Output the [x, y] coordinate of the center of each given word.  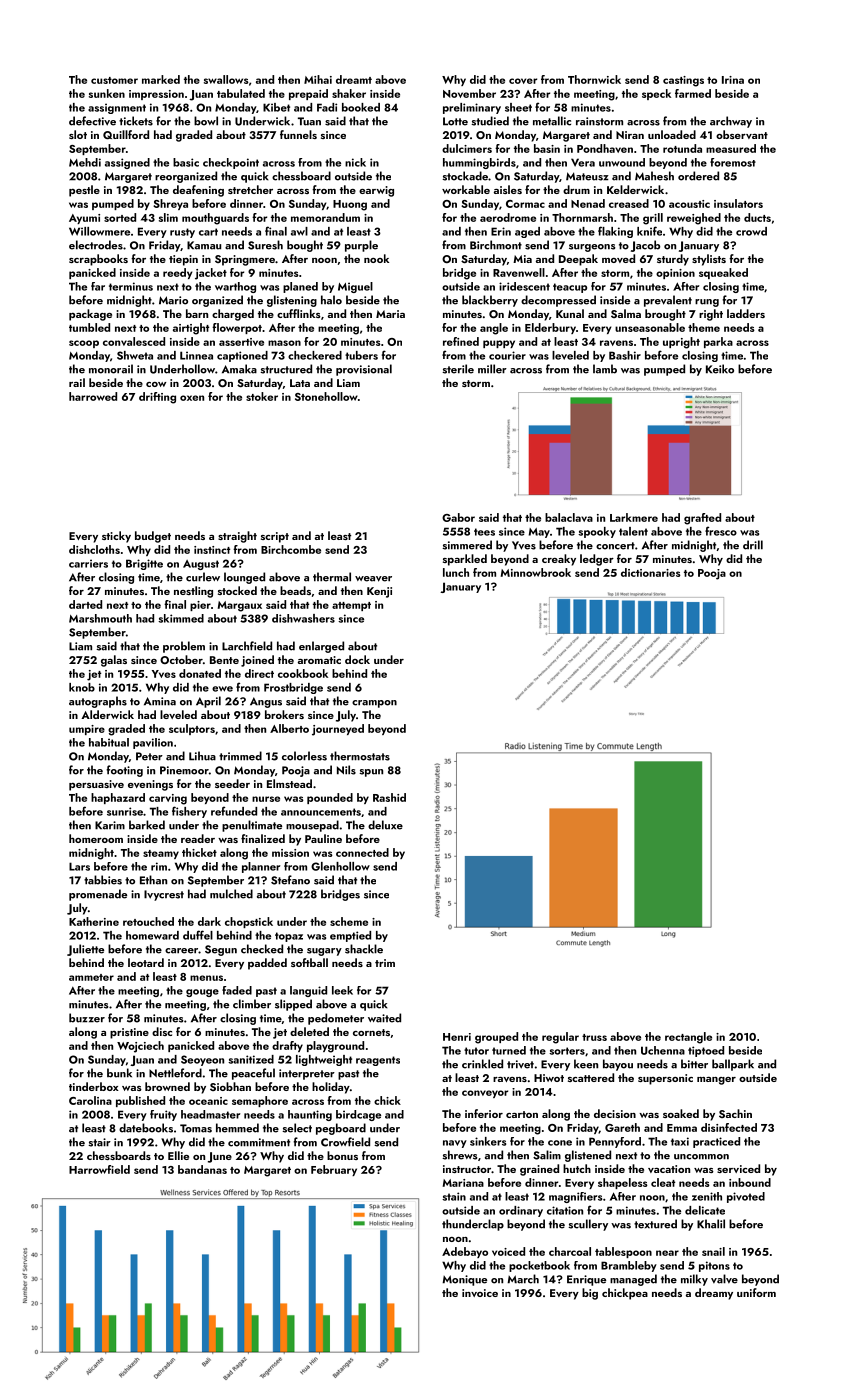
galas [114, 661]
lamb [605, 369]
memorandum [325, 217]
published [140, 1101]
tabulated [241, 93]
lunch [456, 572]
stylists [709, 260]
